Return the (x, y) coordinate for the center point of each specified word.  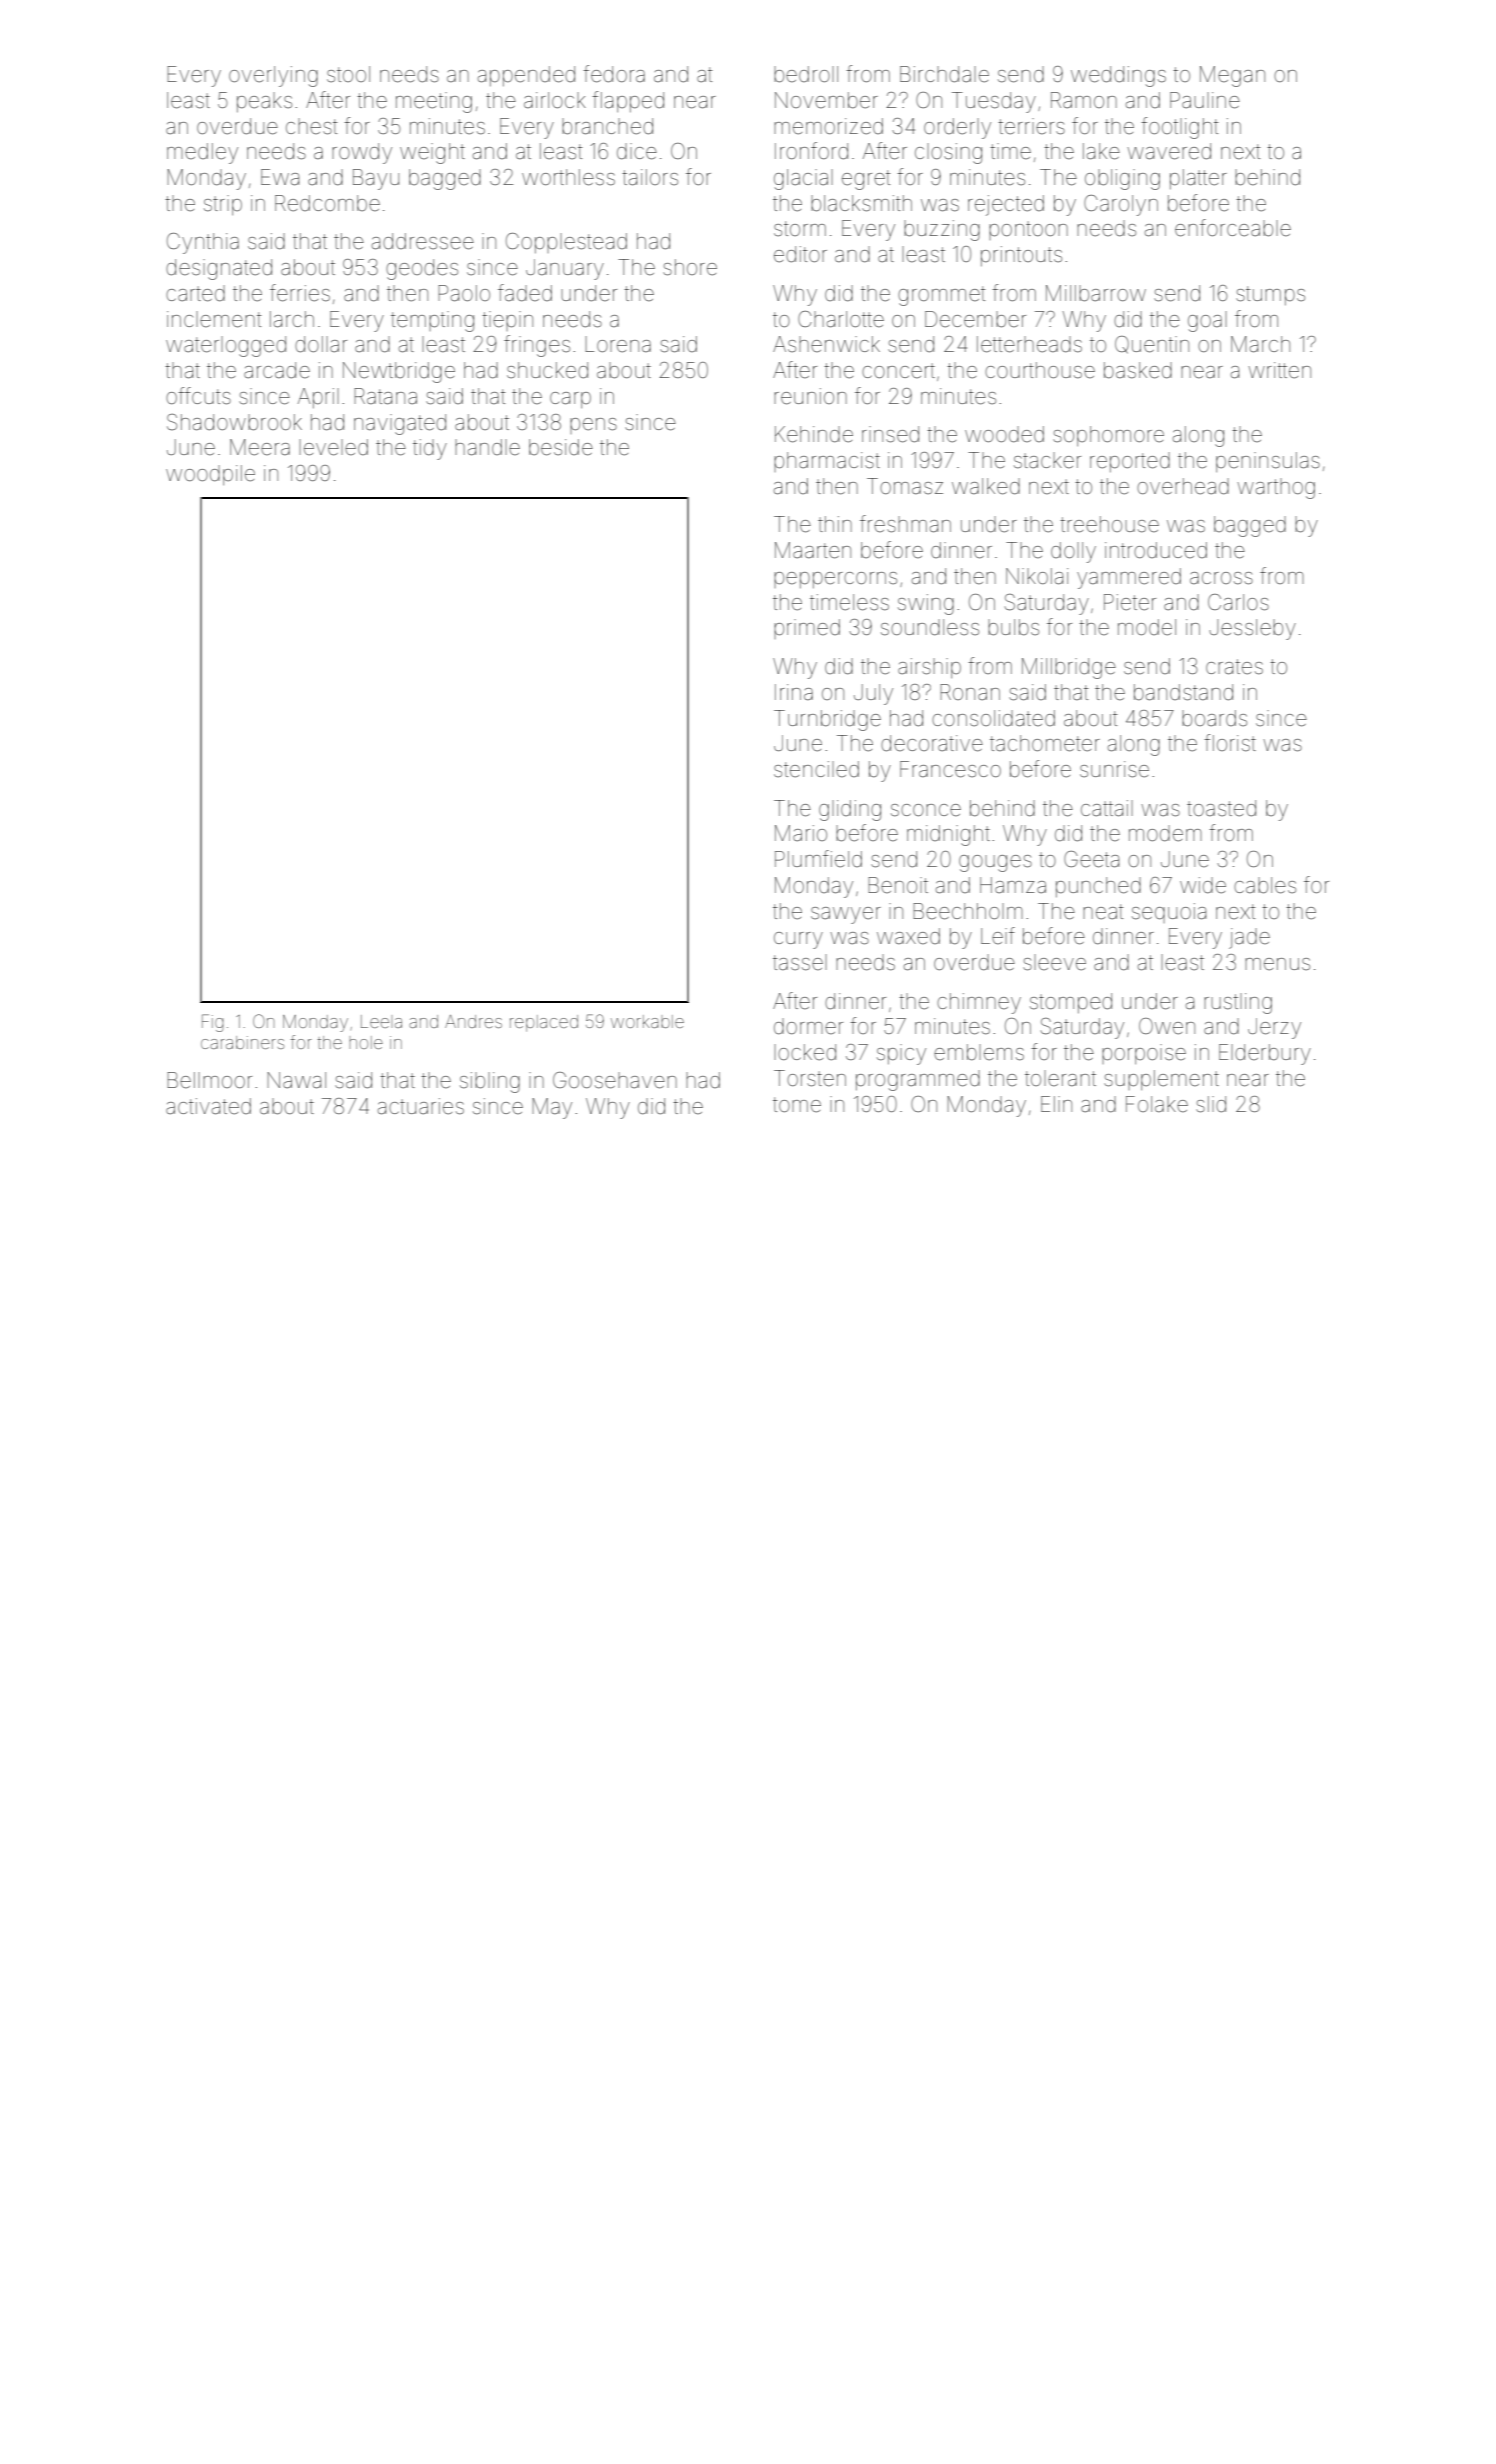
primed (807, 629)
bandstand (1183, 692)
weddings (1118, 76)
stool (348, 74)
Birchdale (944, 74)
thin (835, 524)
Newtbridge (399, 372)
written (1279, 370)
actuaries (421, 1106)
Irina (794, 692)
